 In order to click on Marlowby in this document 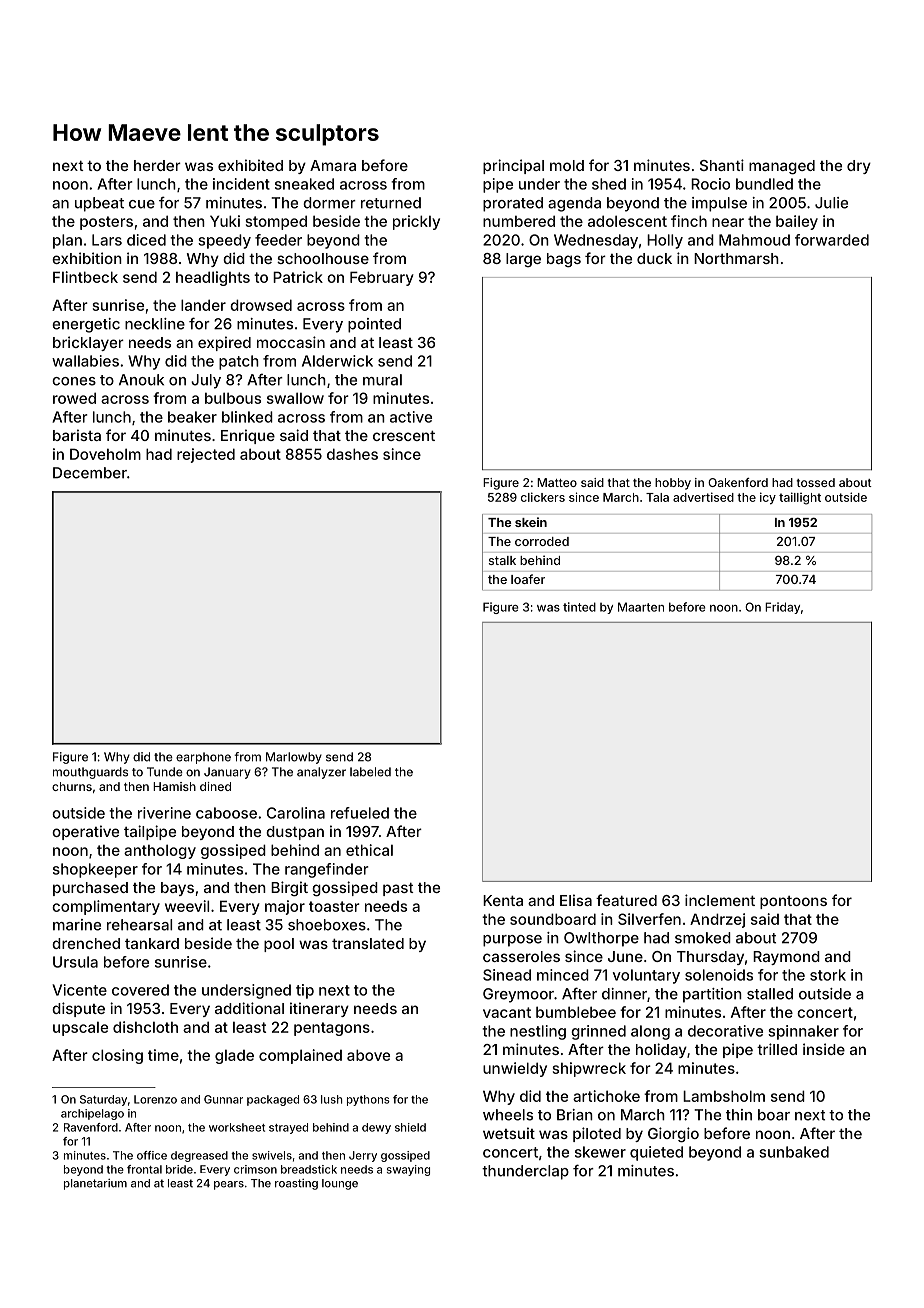, I will do `click(294, 758)`.
